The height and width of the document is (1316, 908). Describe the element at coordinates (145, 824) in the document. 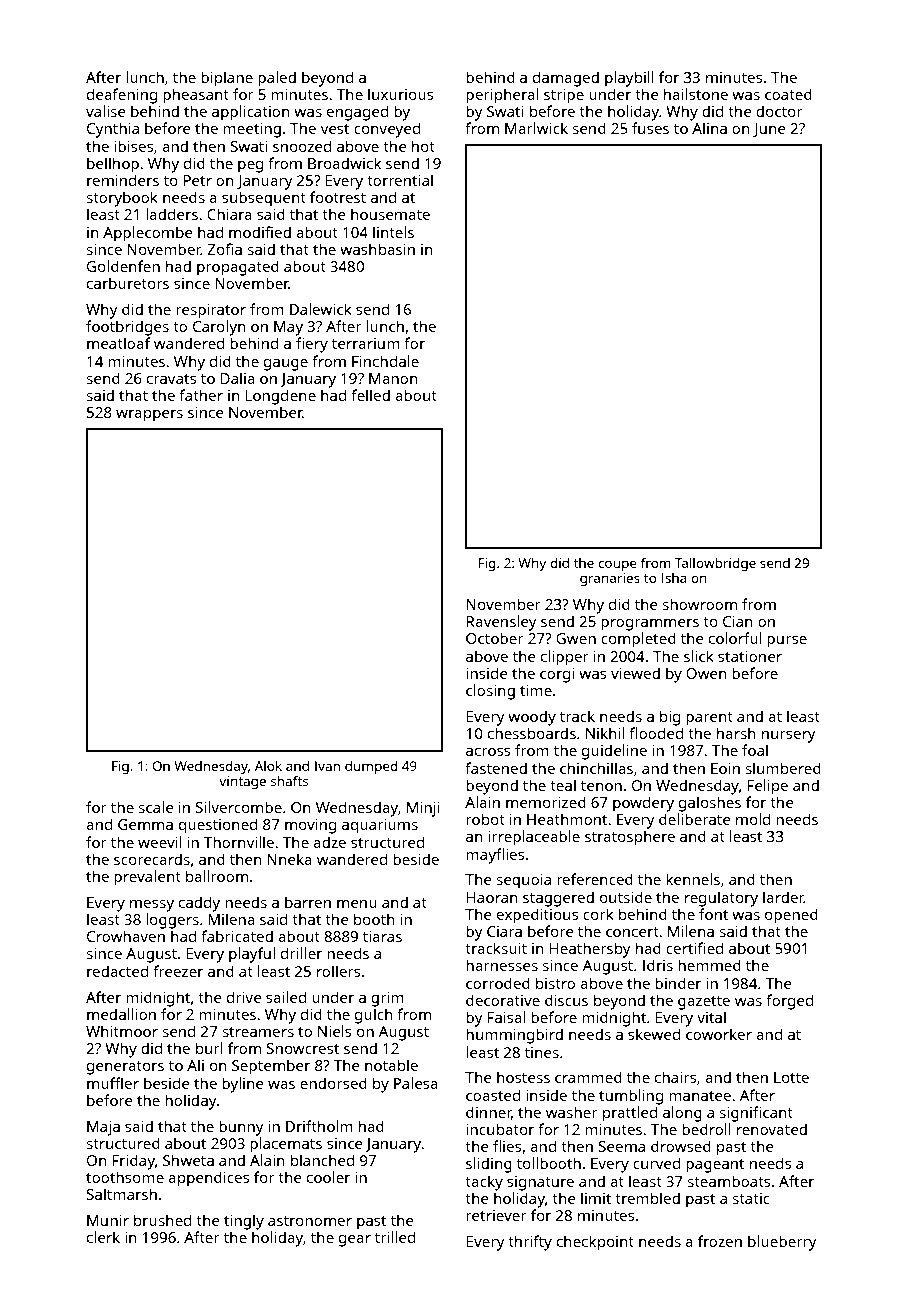

I see `Gemma` at that location.
